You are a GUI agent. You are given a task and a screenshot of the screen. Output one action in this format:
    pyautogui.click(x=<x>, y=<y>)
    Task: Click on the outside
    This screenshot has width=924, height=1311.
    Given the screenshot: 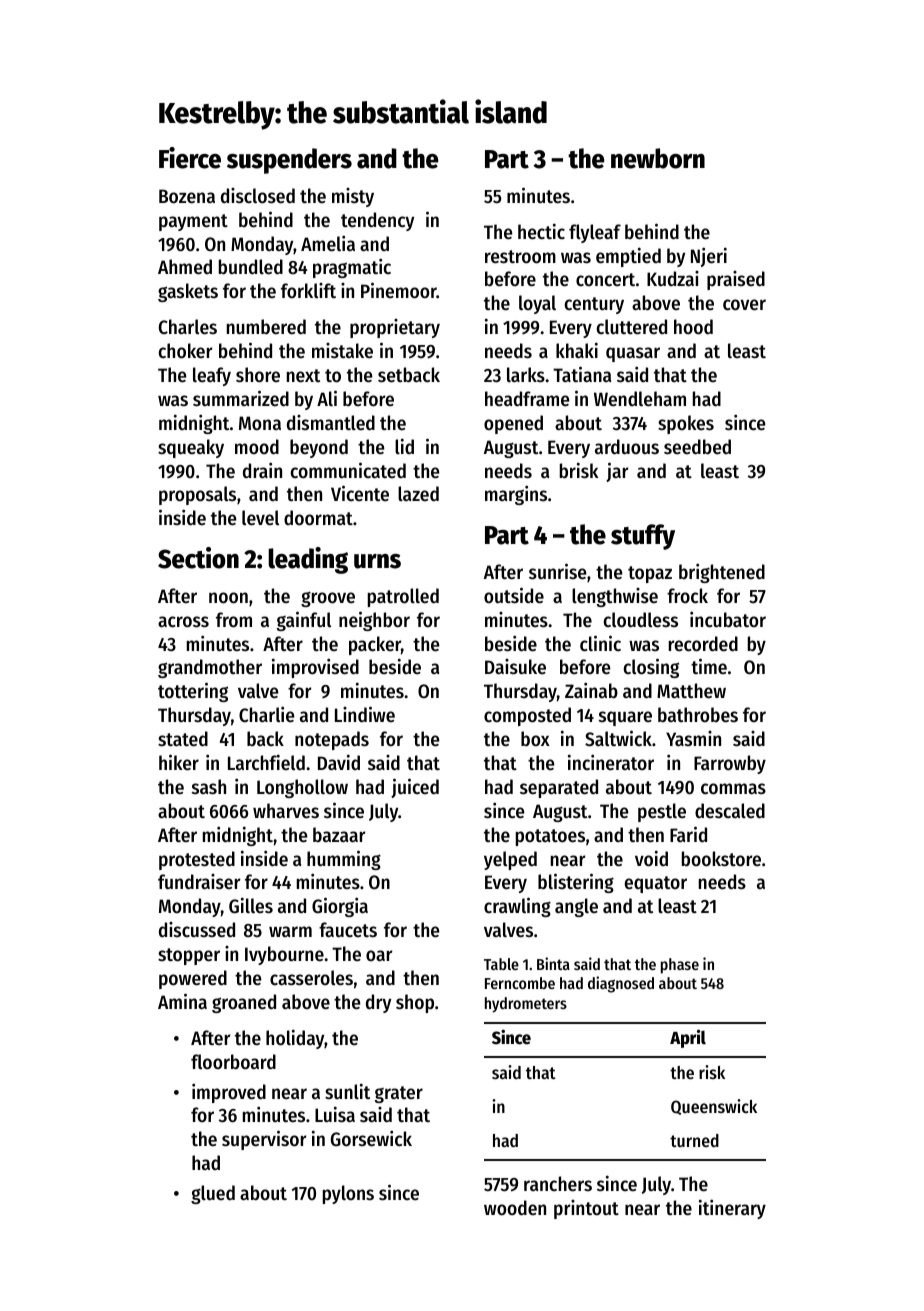 What is the action you would take?
    pyautogui.click(x=514, y=595)
